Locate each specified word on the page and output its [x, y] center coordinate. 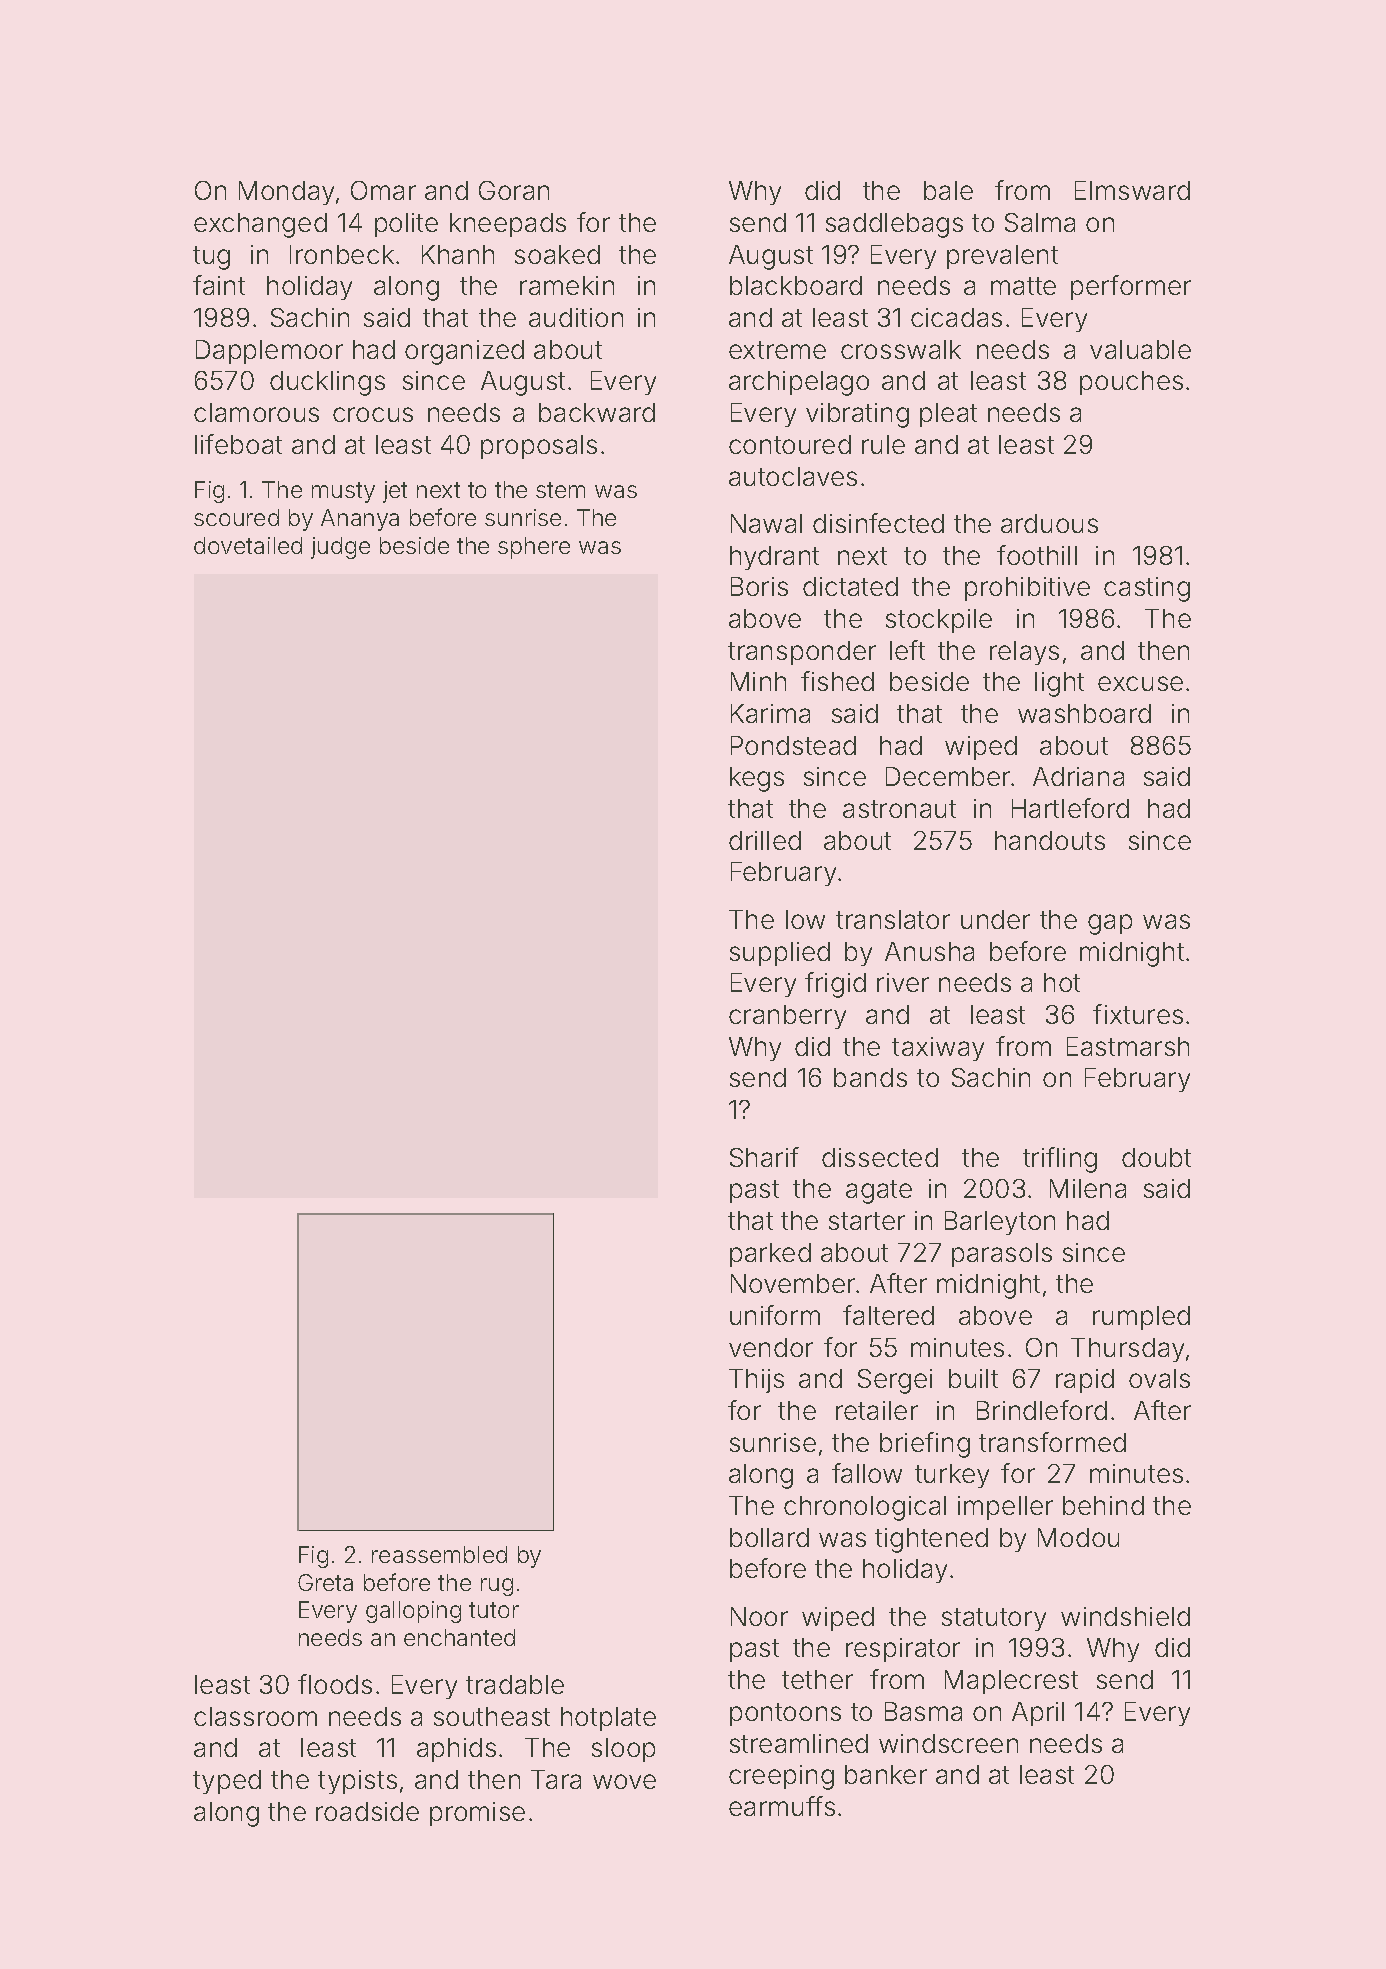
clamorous [256, 412]
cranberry [787, 1017]
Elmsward [1132, 190]
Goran [514, 190]
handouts [1050, 840]
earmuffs [782, 1806]
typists [357, 1782]
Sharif [764, 1157]
